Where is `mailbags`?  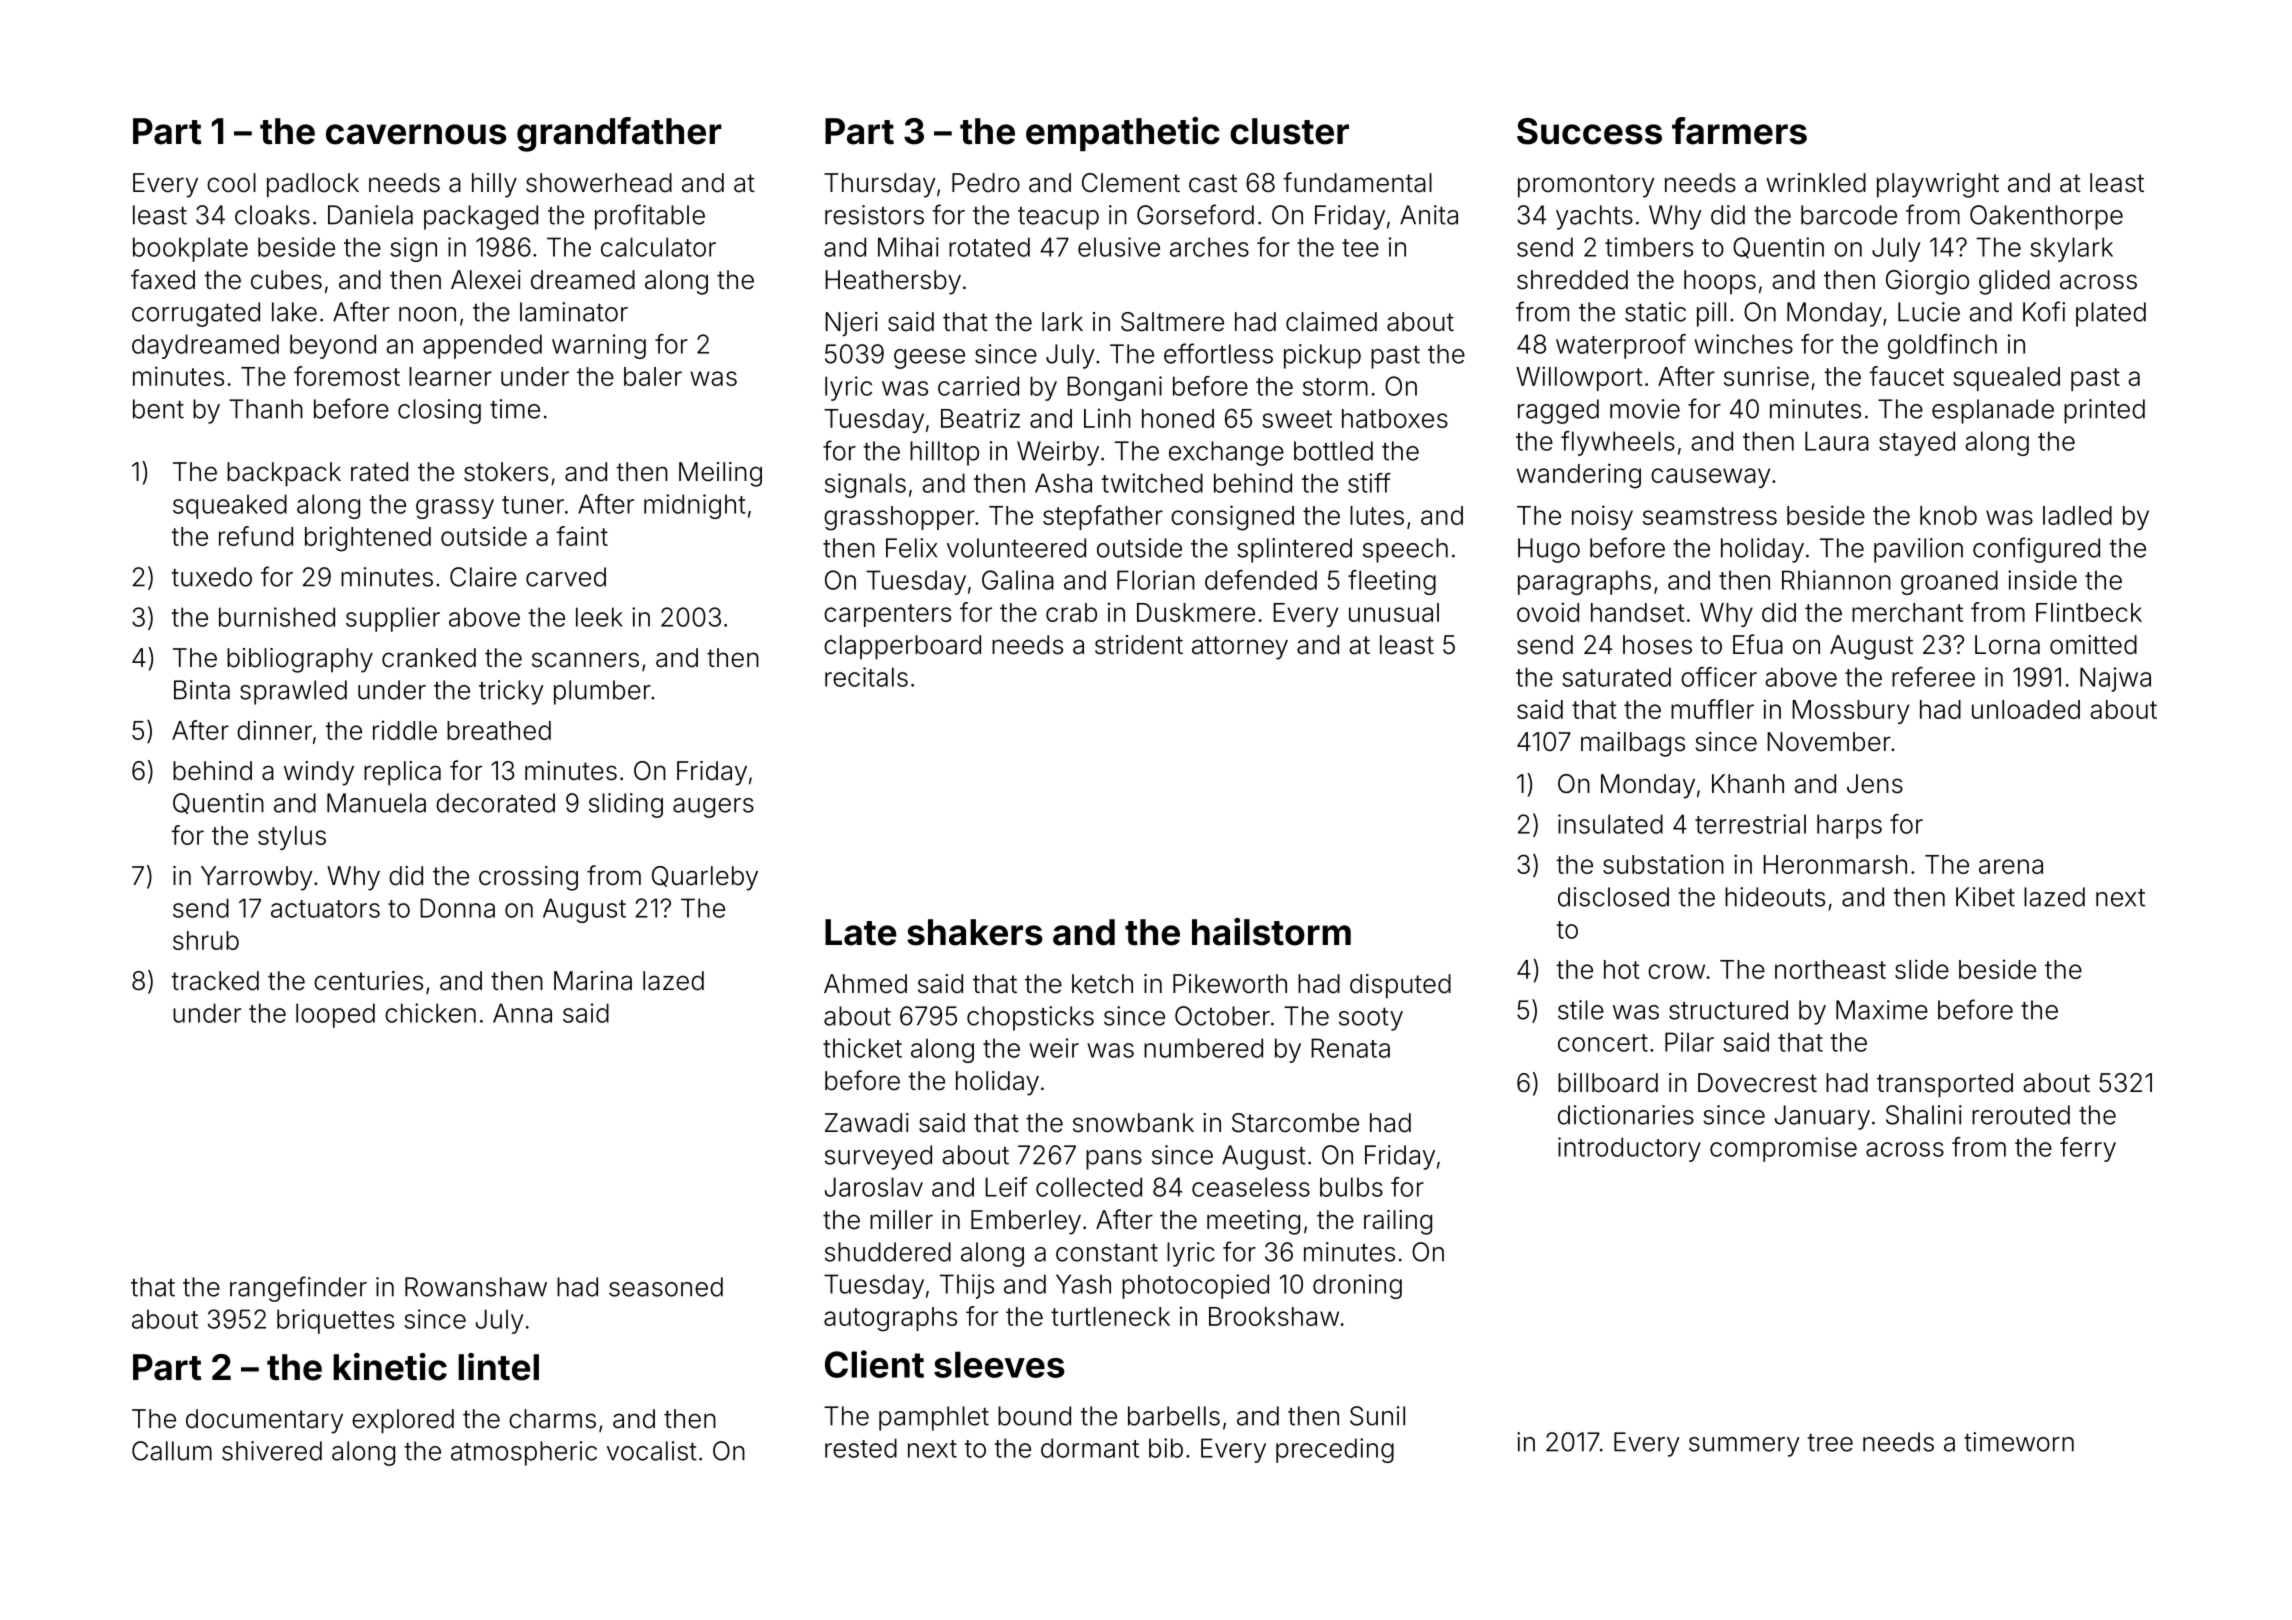
mailbags is located at coordinates (1633, 744).
